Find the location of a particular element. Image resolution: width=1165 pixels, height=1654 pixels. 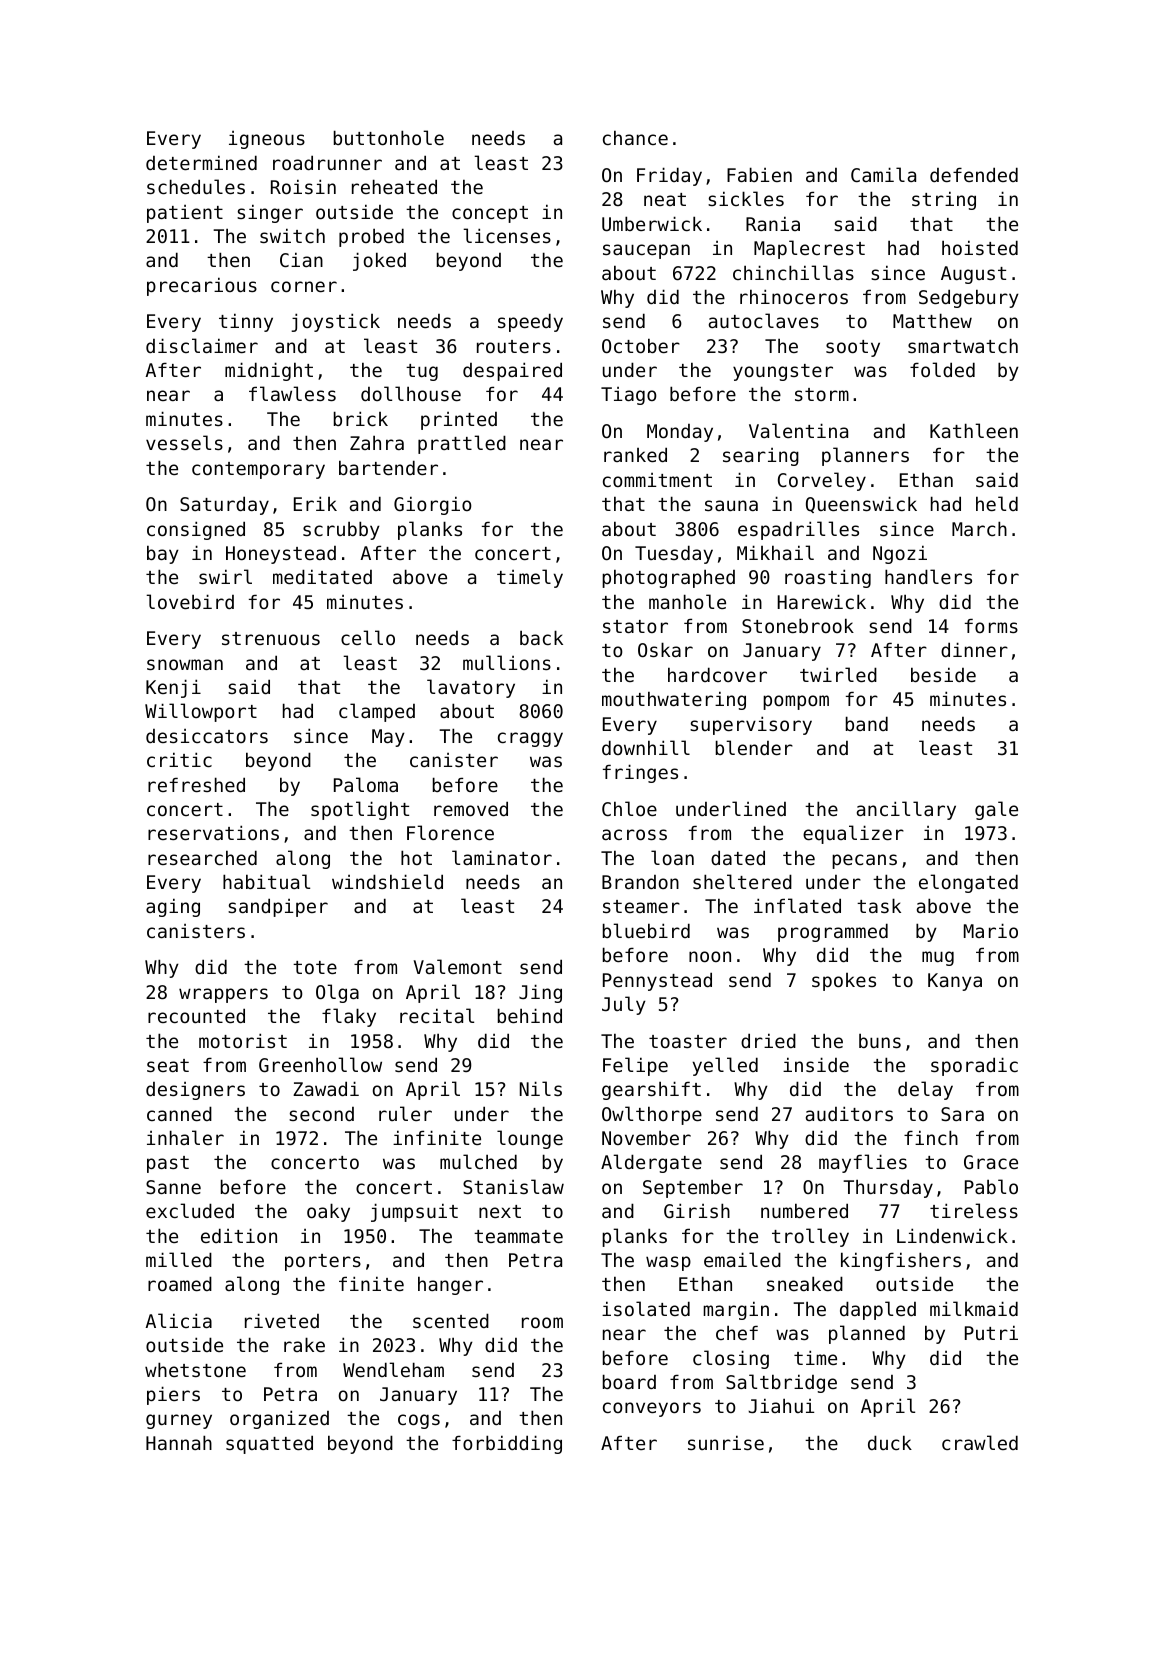

Greenhollow is located at coordinates (320, 1064).
